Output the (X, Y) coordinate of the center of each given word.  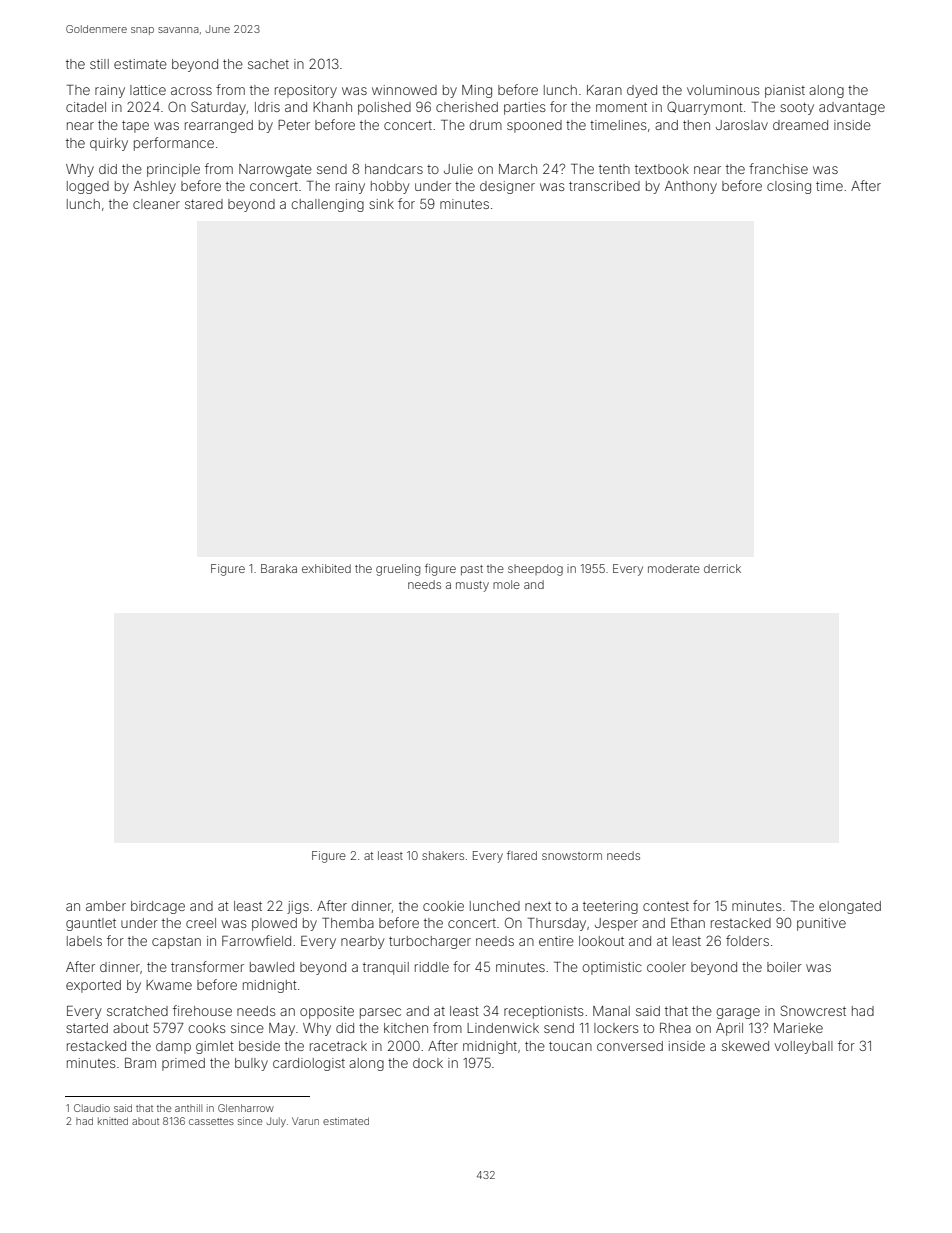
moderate (674, 568)
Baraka (279, 568)
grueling (398, 570)
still (99, 64)
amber (106, 906)
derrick (722, 568)
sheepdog (535, 570)
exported (93, 986)
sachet (268, 64)
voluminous (723, 90)
